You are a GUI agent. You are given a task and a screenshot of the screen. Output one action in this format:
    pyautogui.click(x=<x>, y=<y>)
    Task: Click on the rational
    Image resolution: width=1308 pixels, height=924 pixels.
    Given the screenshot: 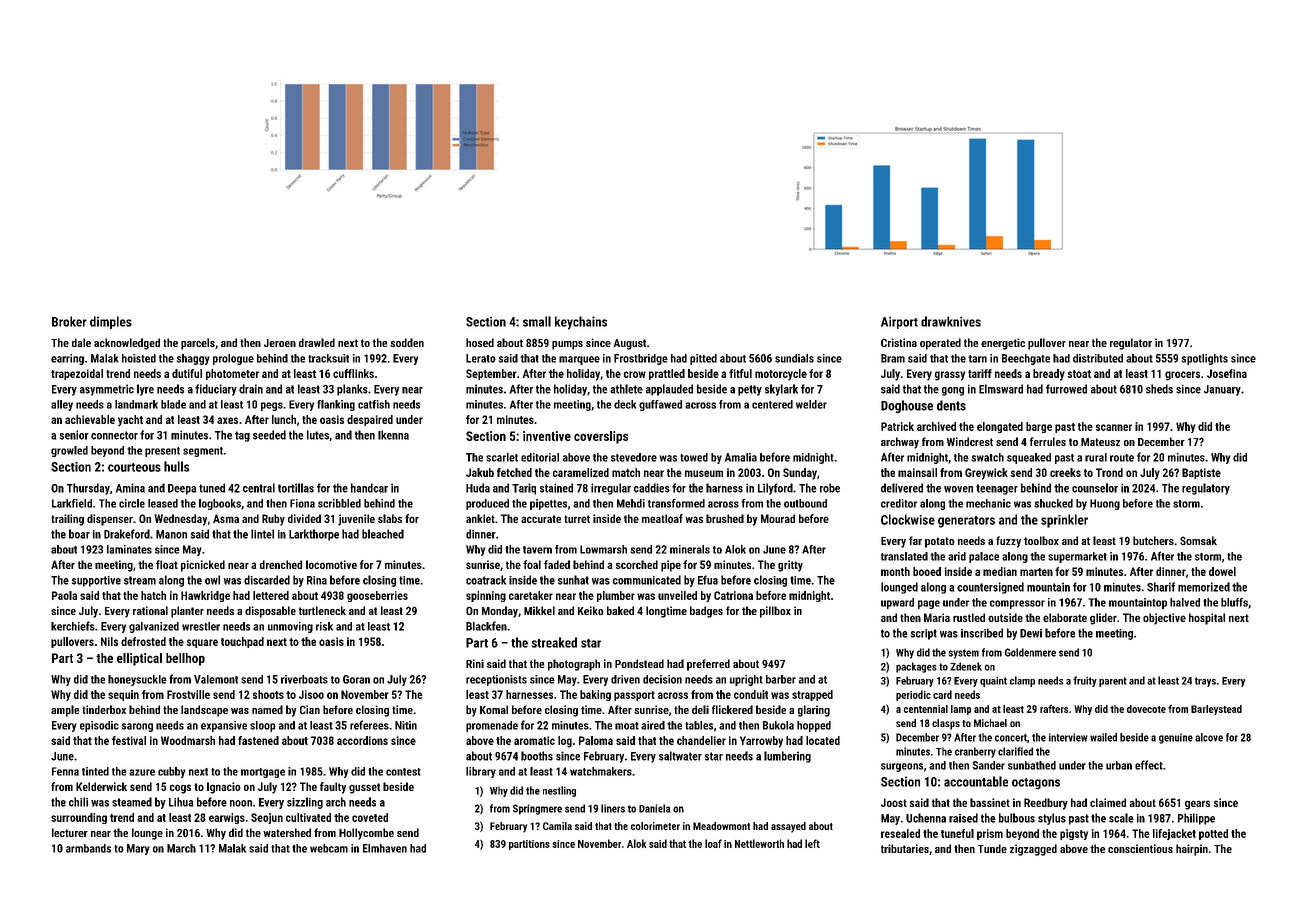 What is the action you would take?
    pyautogui.click(x=150, y=610)
